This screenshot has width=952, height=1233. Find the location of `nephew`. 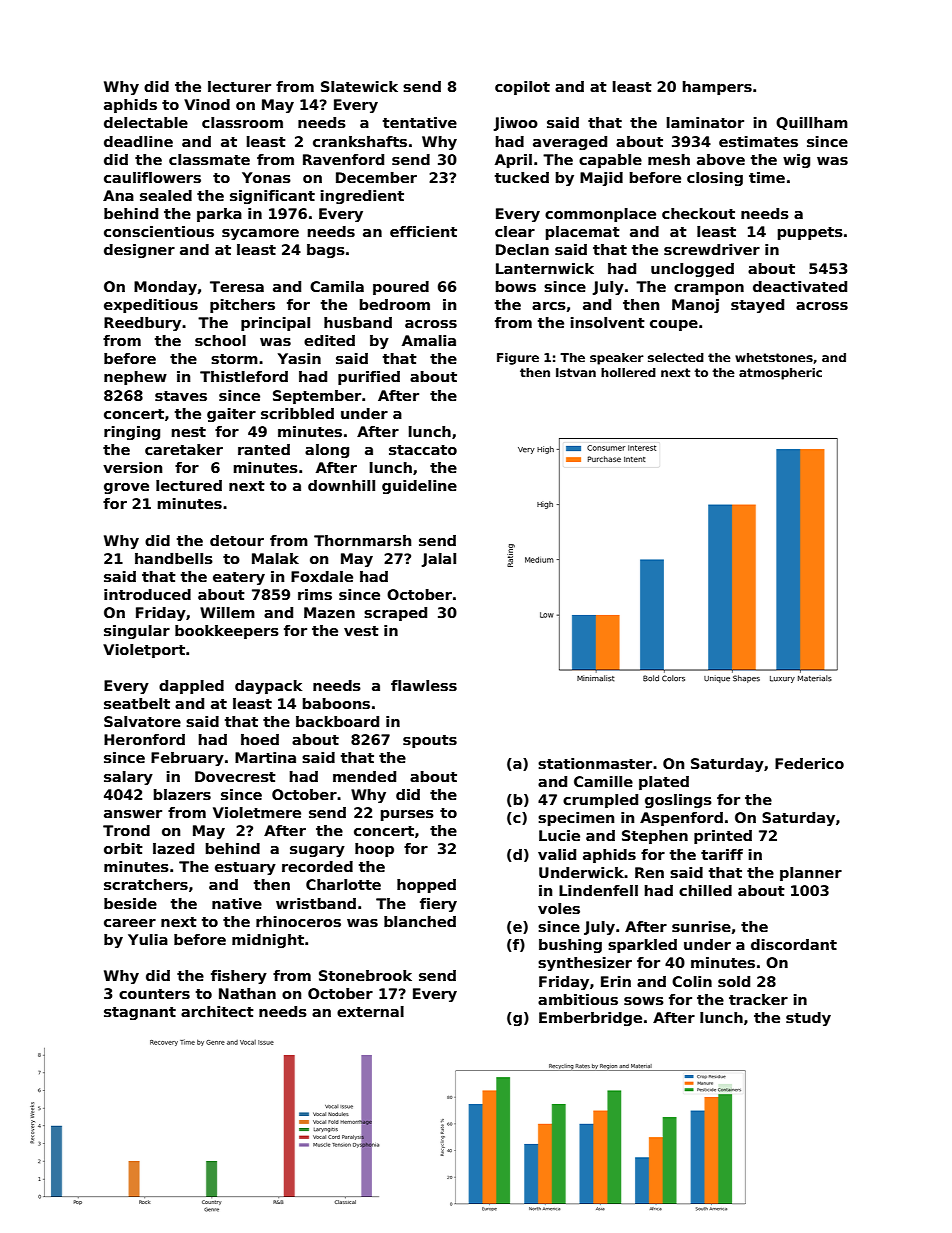

nephew is located at coordinates (135, 378).
